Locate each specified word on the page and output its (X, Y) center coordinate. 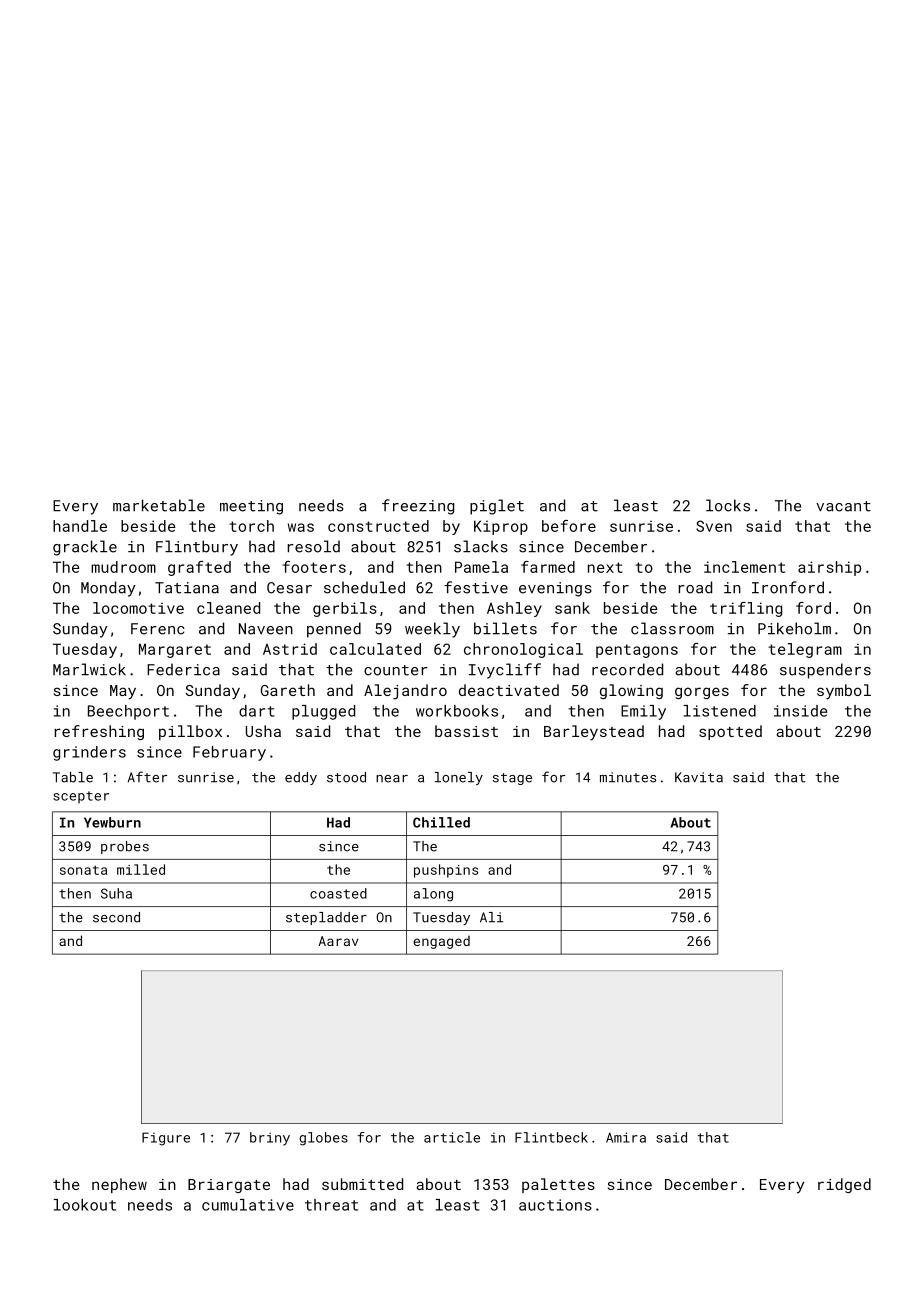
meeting (251, 507)
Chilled (441, 822)
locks (728, 505)
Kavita (699, 777)
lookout (85, 1205)
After (147, 777)
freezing (418, 507)
